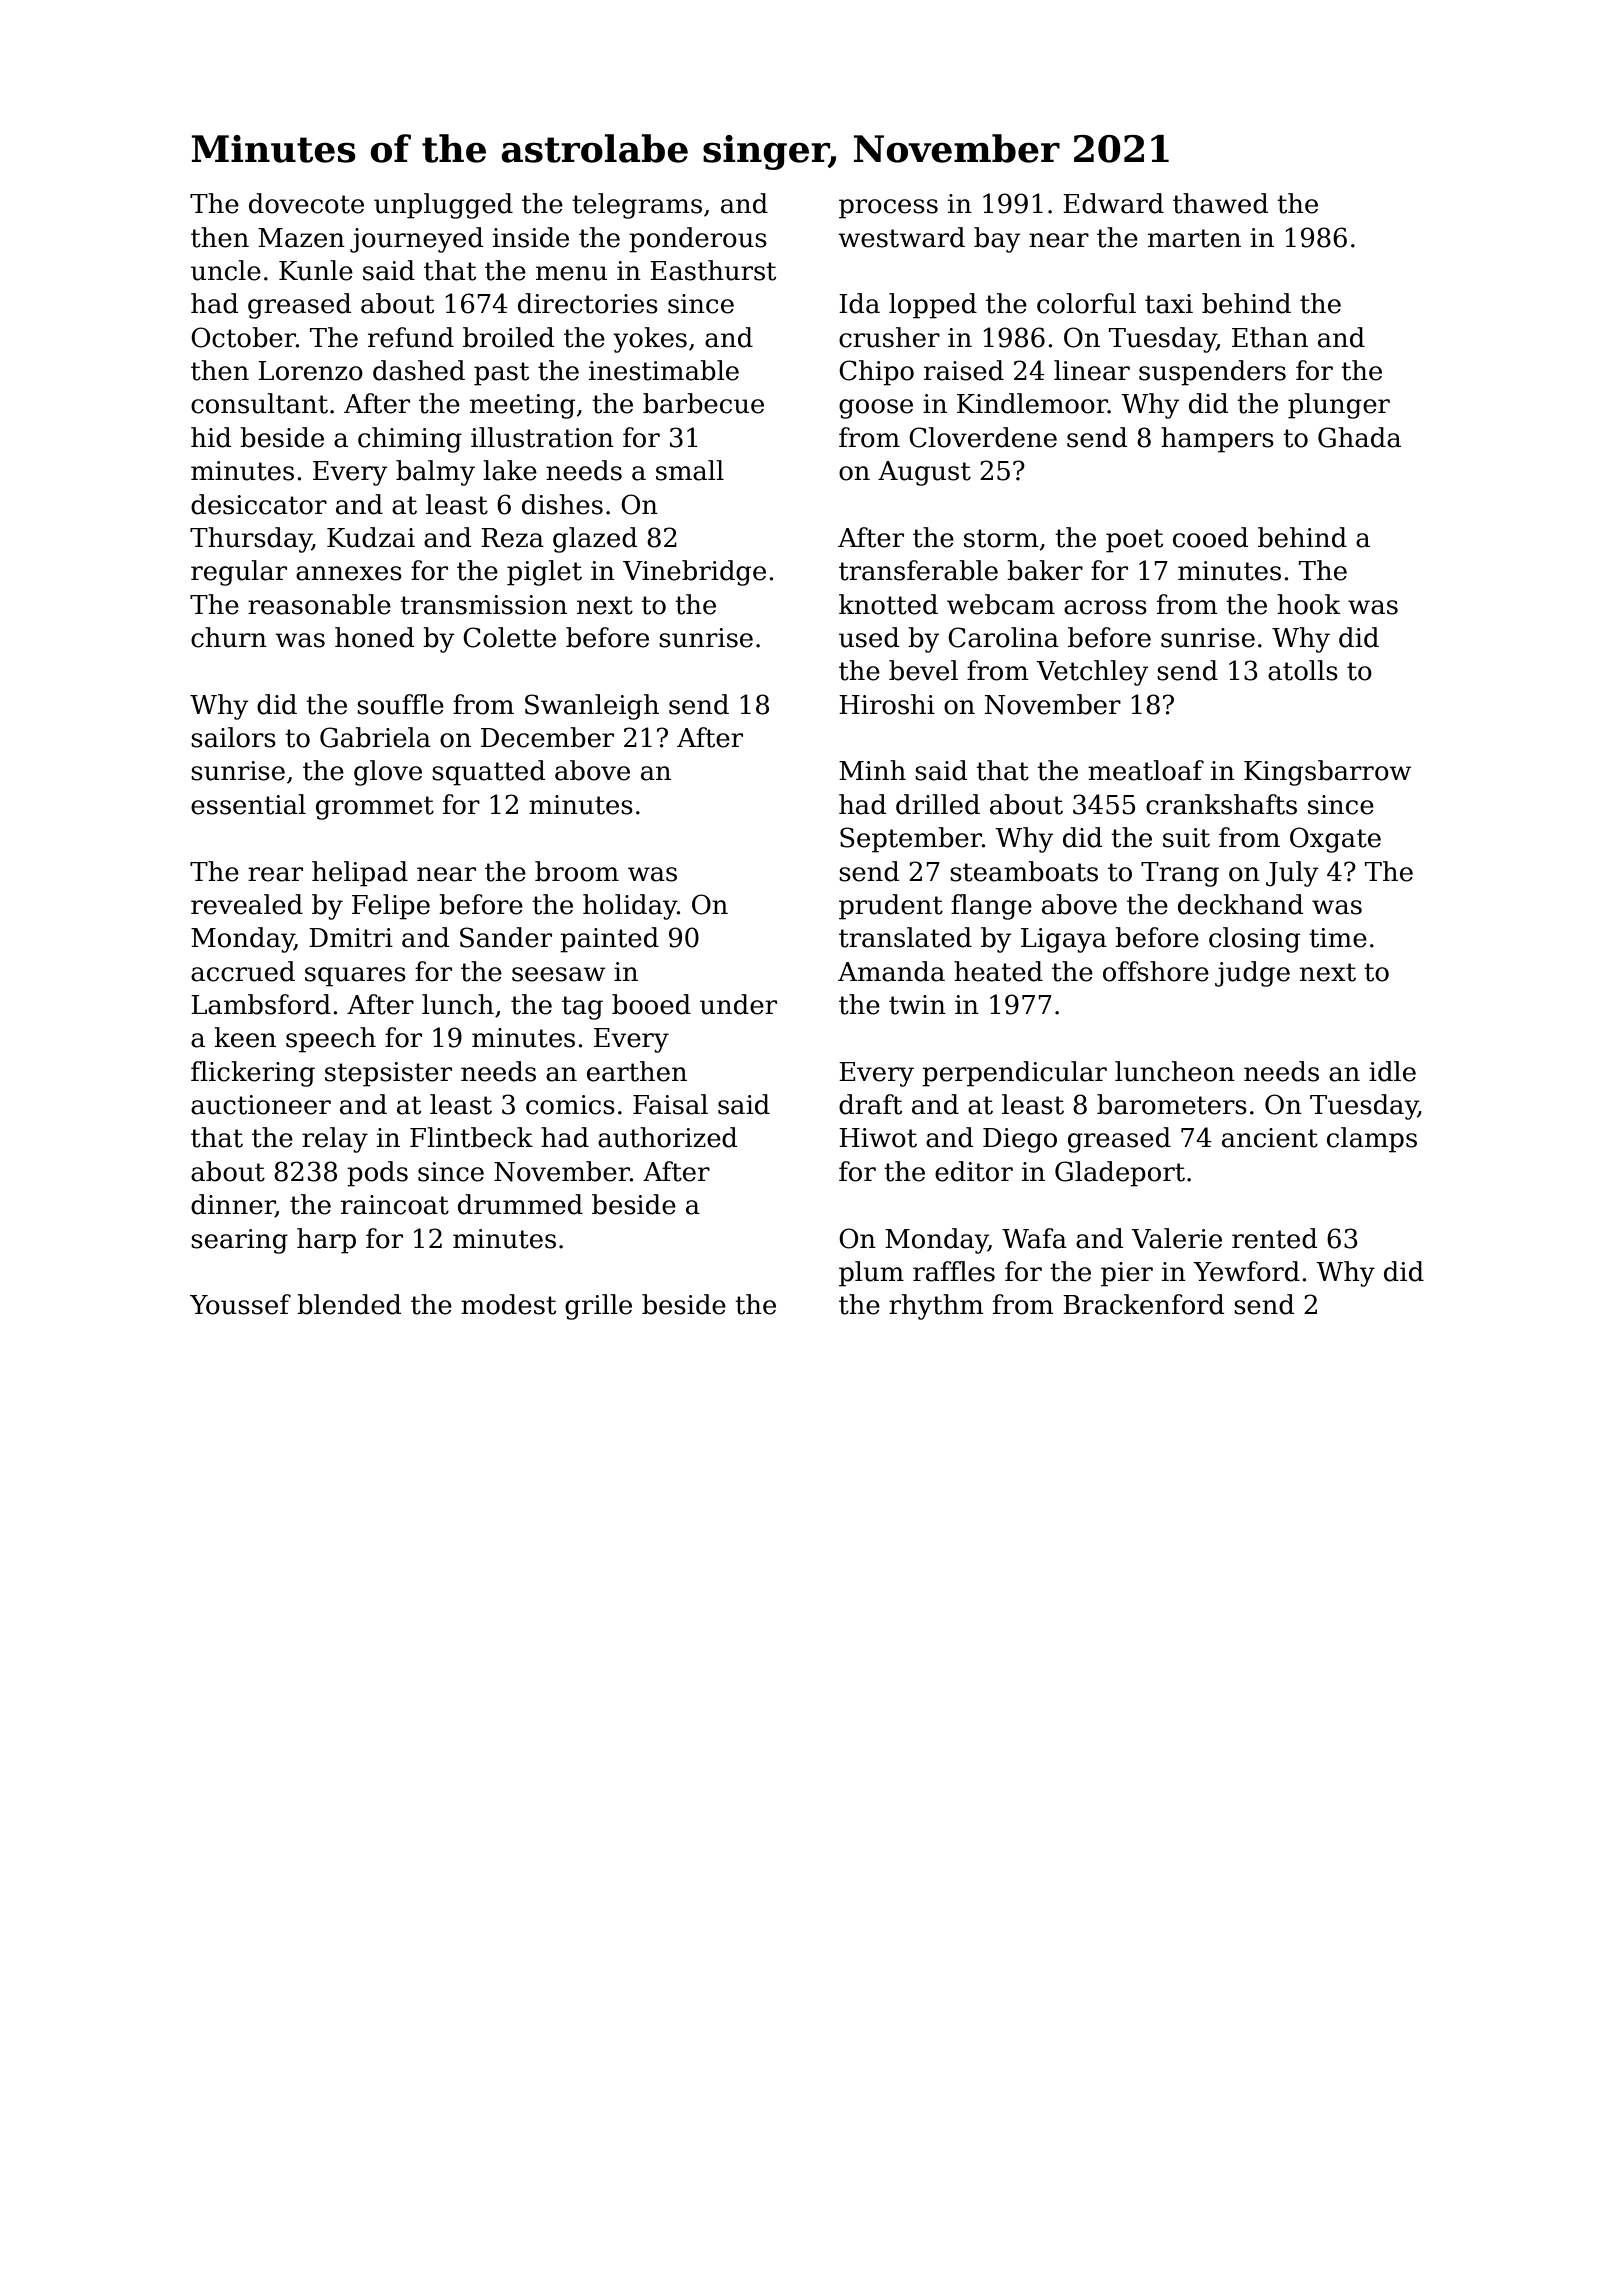 The height and width of the screenshot is (2292, 1620). I want to click on Ethan, so click(1270, 337).
